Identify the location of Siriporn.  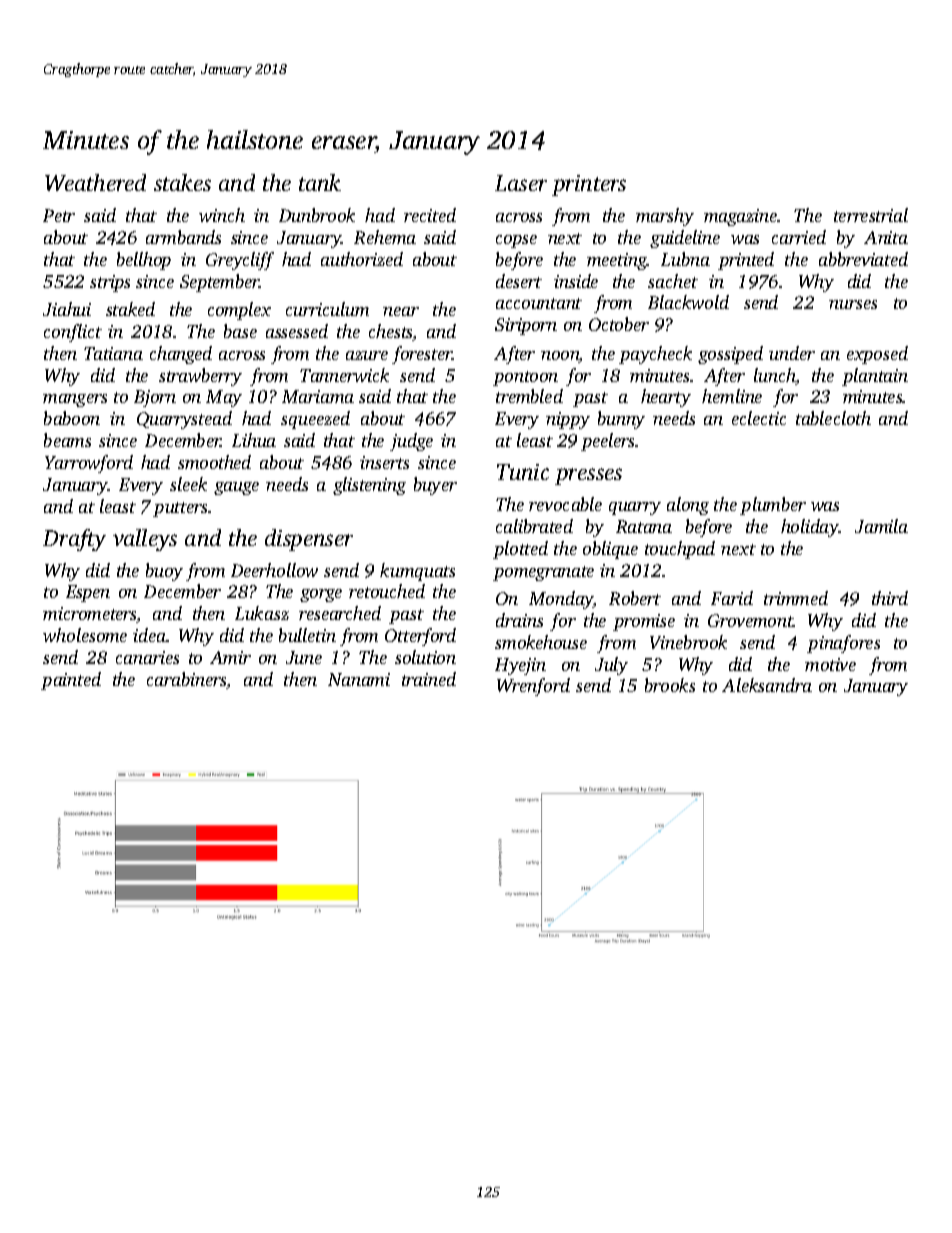
(526, 326).
